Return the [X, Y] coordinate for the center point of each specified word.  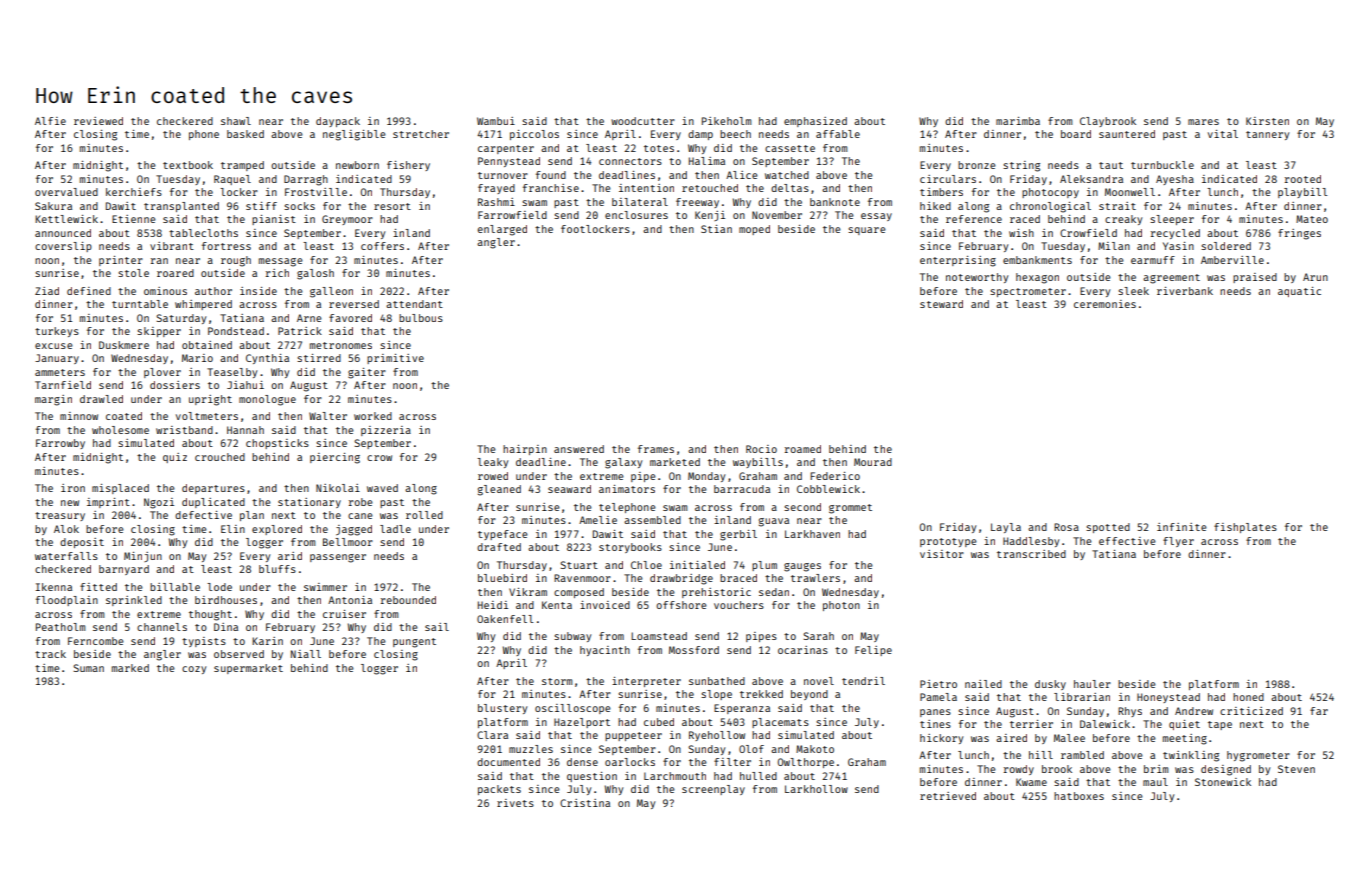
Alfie [50, 121]
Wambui [496, 121]
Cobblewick [828, 489]
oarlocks [630, 762]
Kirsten [1267, 121]
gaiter [367, 373]
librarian [1082, 697]
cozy [194, 670]
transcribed [1031, 554]
